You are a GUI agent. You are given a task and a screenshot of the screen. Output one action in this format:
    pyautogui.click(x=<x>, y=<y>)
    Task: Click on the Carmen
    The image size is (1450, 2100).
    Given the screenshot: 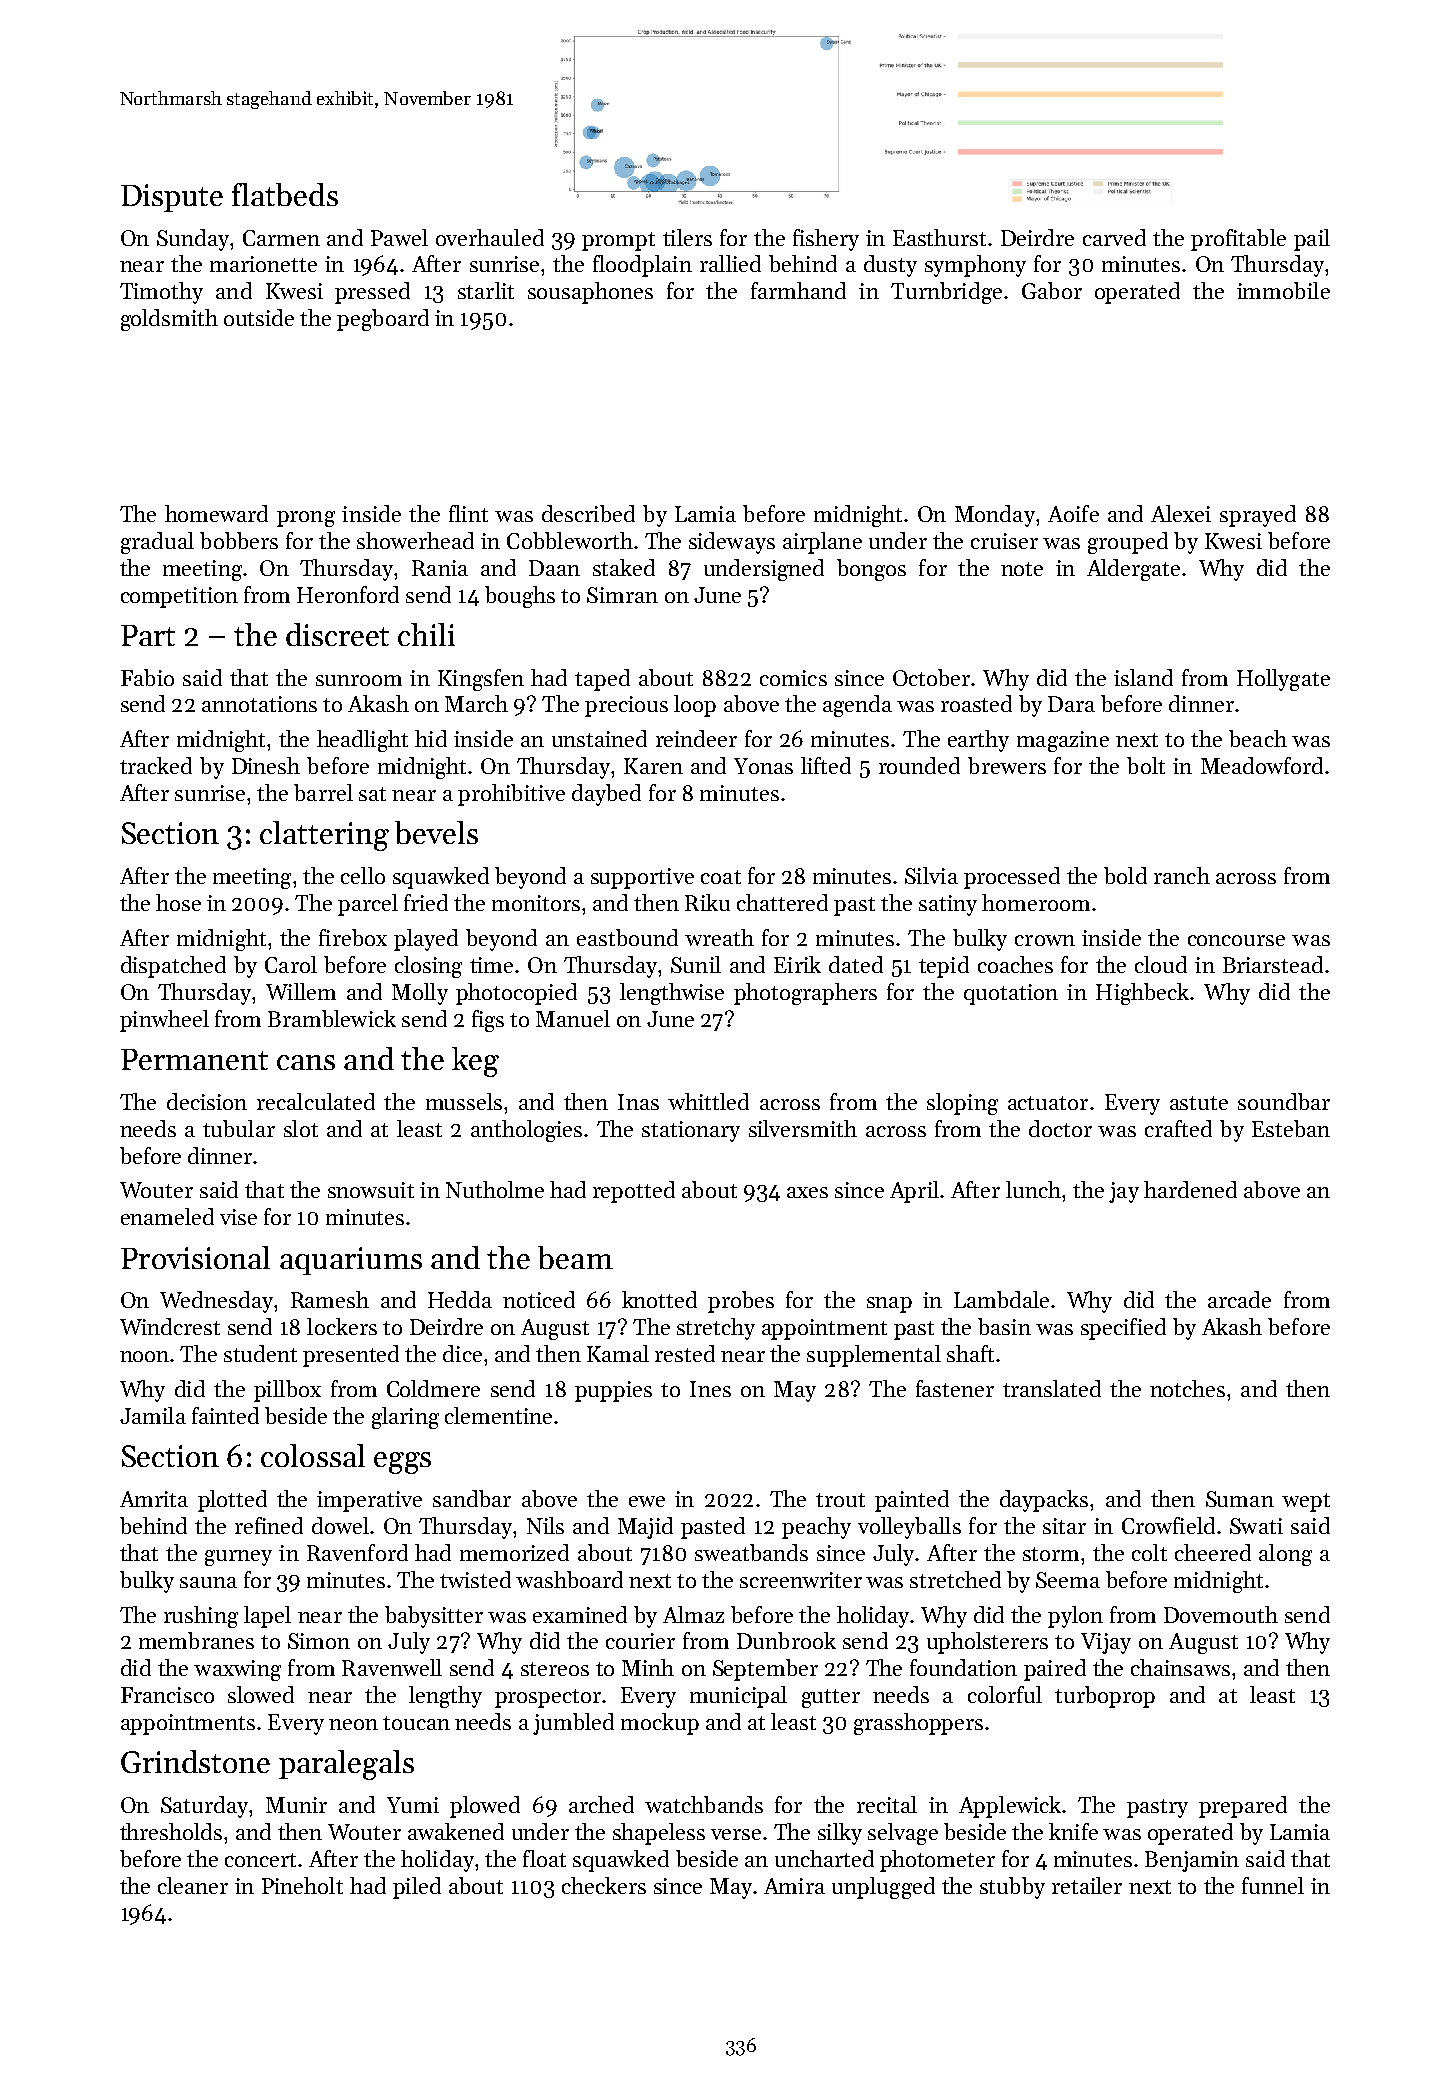 What is the action you would take?
    pyautogui.click(x=281, y=238)
